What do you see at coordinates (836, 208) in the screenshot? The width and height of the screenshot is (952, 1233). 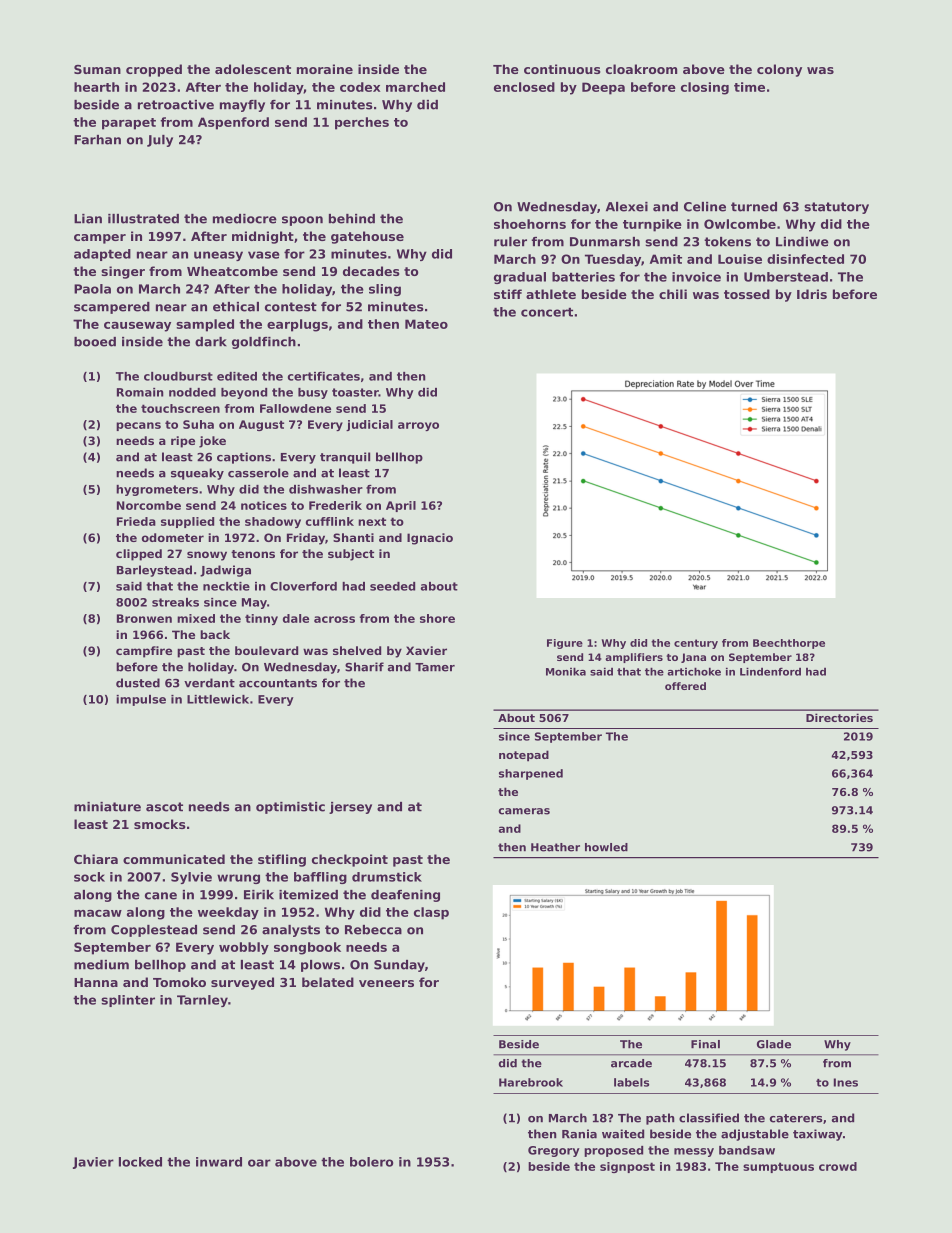 I see `statutory` at bounding box center [836, 208].
